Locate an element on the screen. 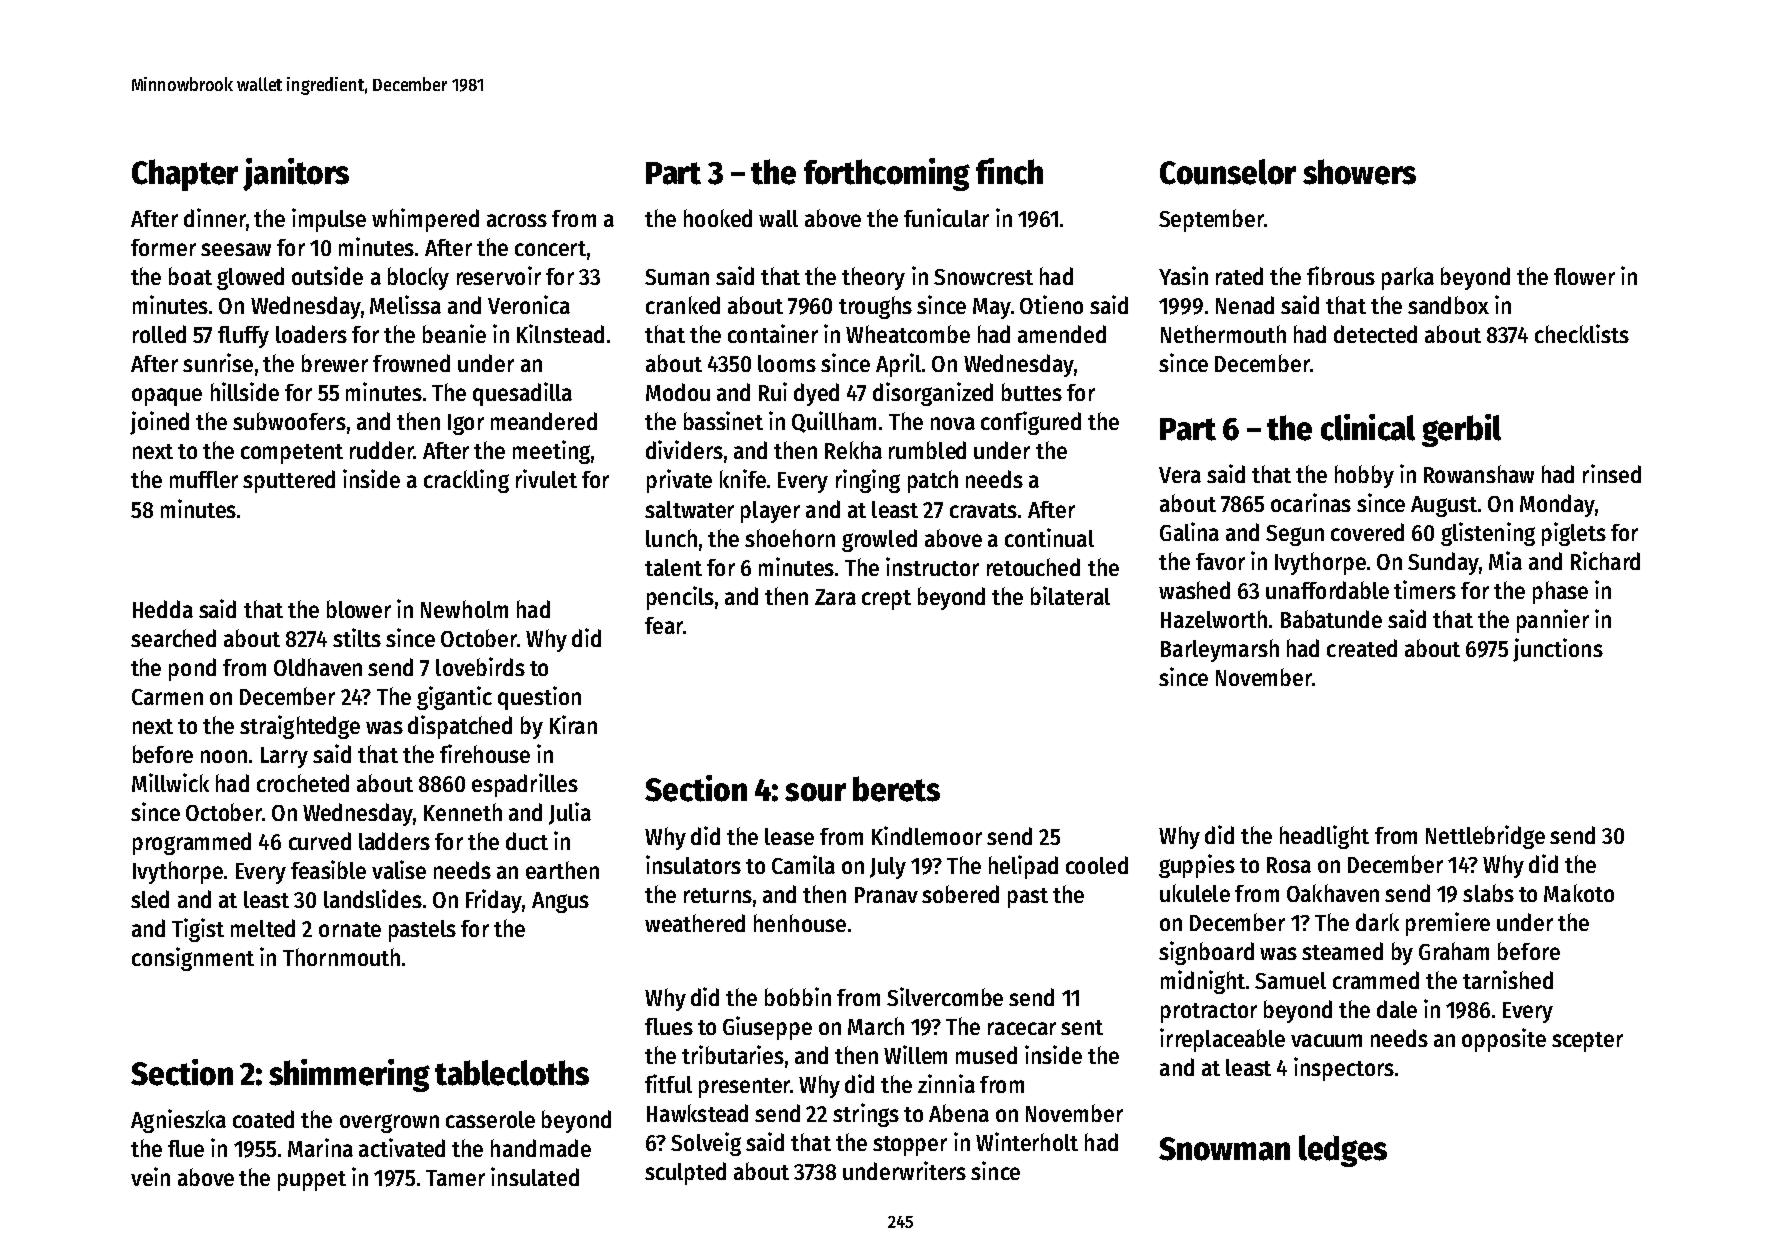 The width and height of the screenshot is (1776, 1256). knife is located at coordinates (743, 478).
